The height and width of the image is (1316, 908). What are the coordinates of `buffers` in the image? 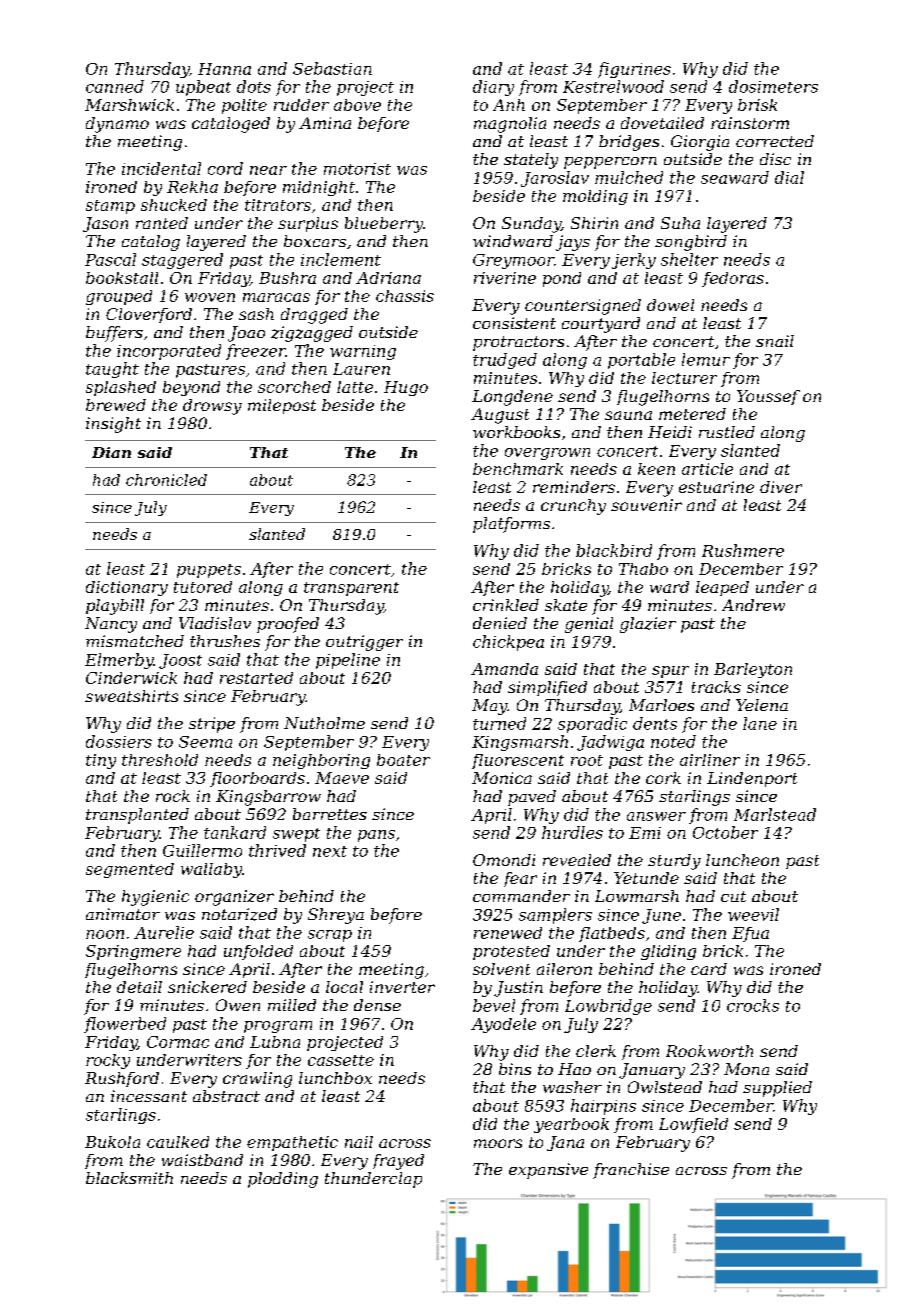 It's located at (114, 334).
